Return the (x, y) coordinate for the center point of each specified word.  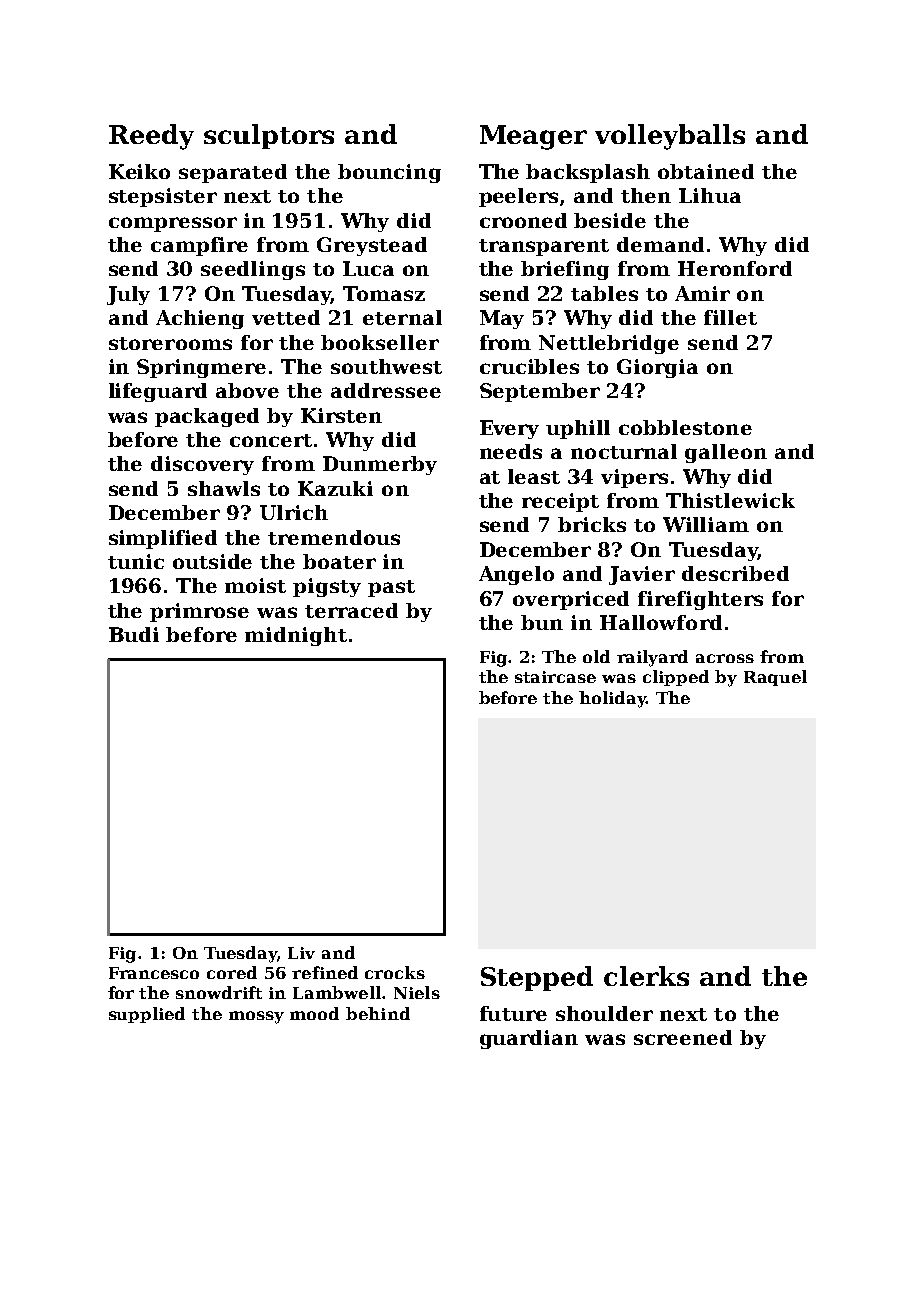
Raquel (775, 678)
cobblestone (685, 427)
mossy (256, 1017)
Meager (533, 137)
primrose (199, 612)
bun (542, 622)
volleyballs (670, 137)
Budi (134, 634)
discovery (202, 465)
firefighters (700, 600)
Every (509, 429)
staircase (555, 677)
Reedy (151, 137)
